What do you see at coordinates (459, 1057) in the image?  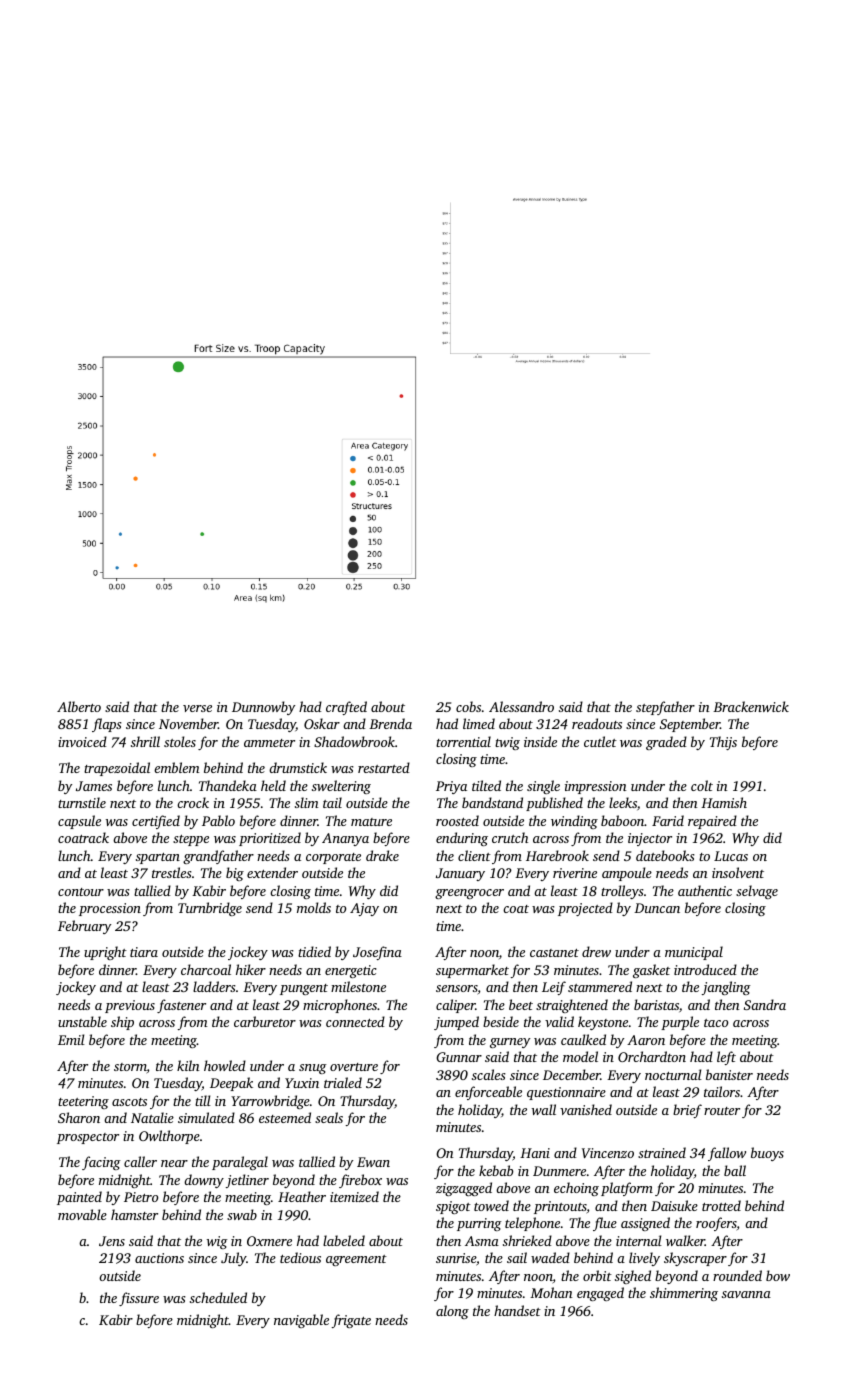 I see `Gunnar` at bounding box center [459, 1057].
